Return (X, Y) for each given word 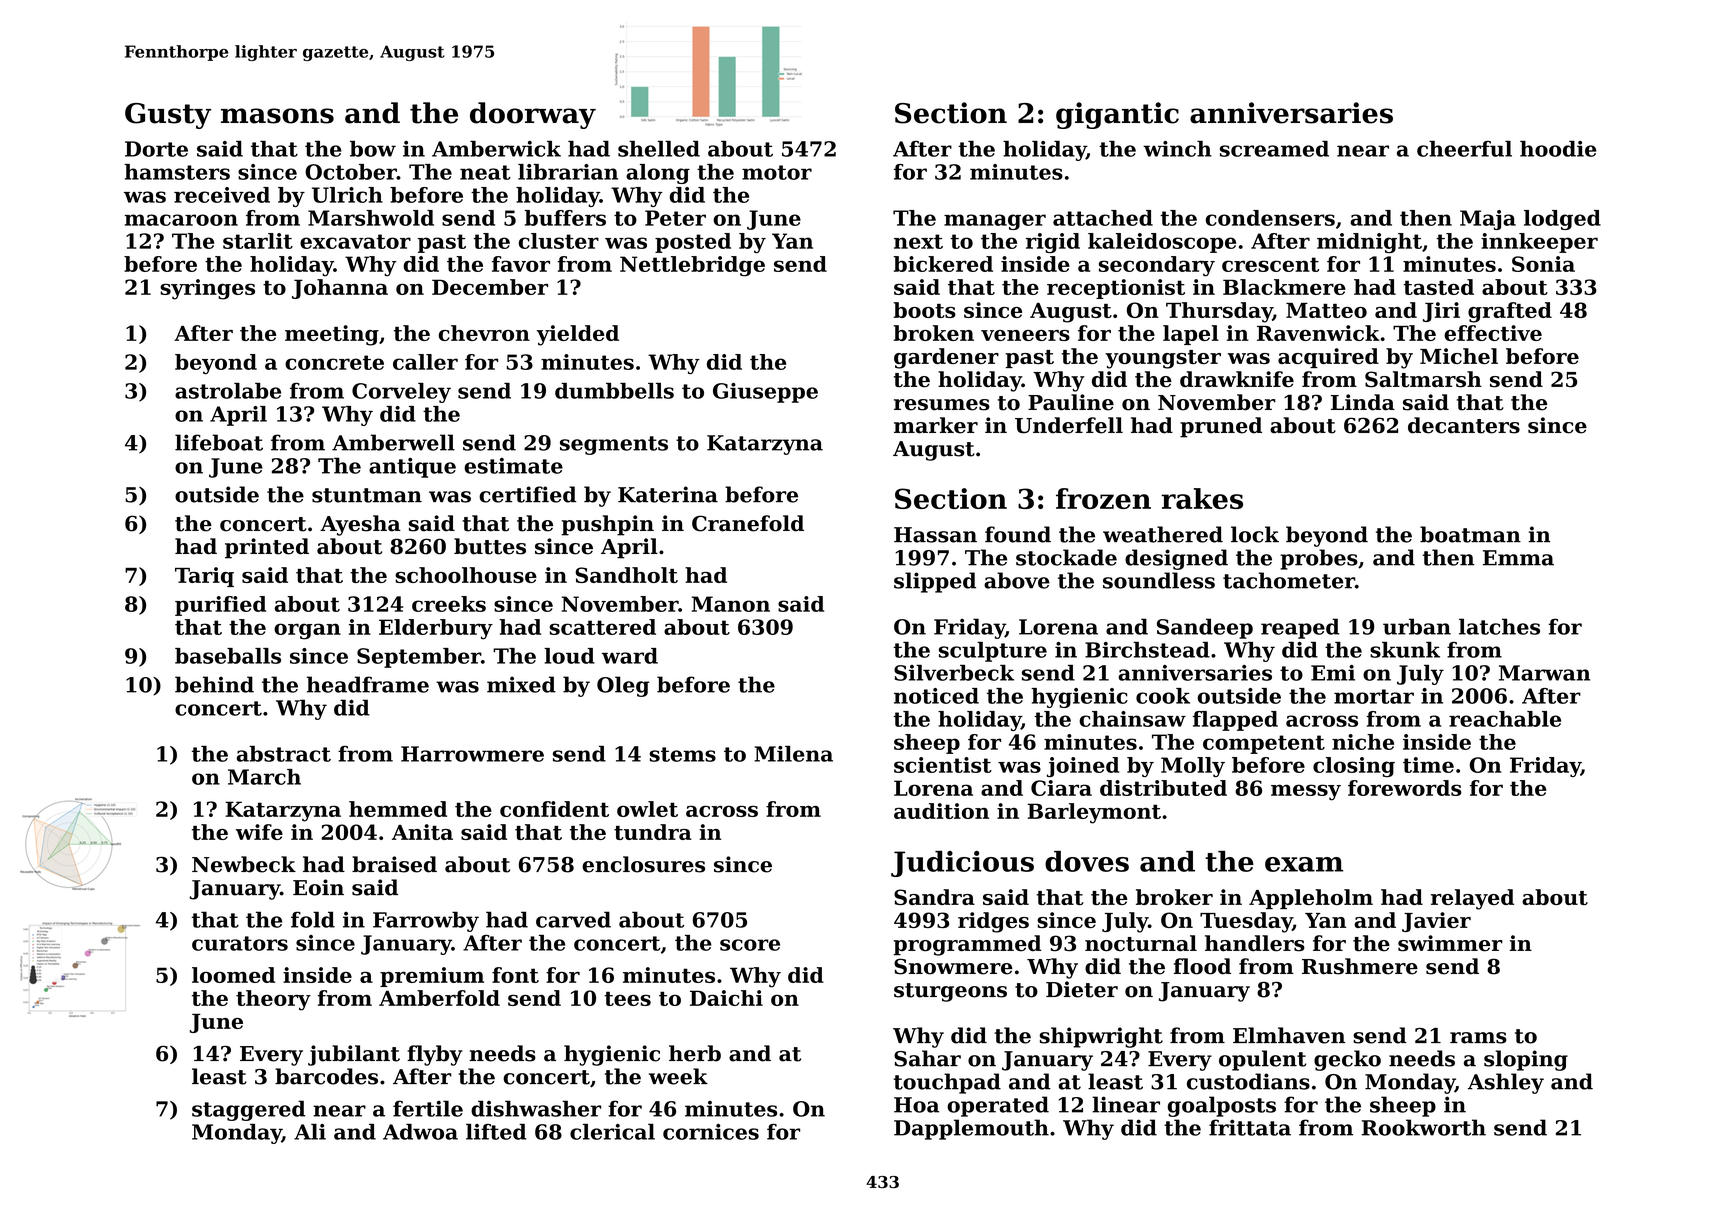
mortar (1374, 696)
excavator (355, 241)
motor (777, 172)
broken (934, 333)
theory (273, 1000)
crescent (1270, 264)
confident (554, 809)
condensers (1270, 218)
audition (941, 811)
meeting (332, 335)
